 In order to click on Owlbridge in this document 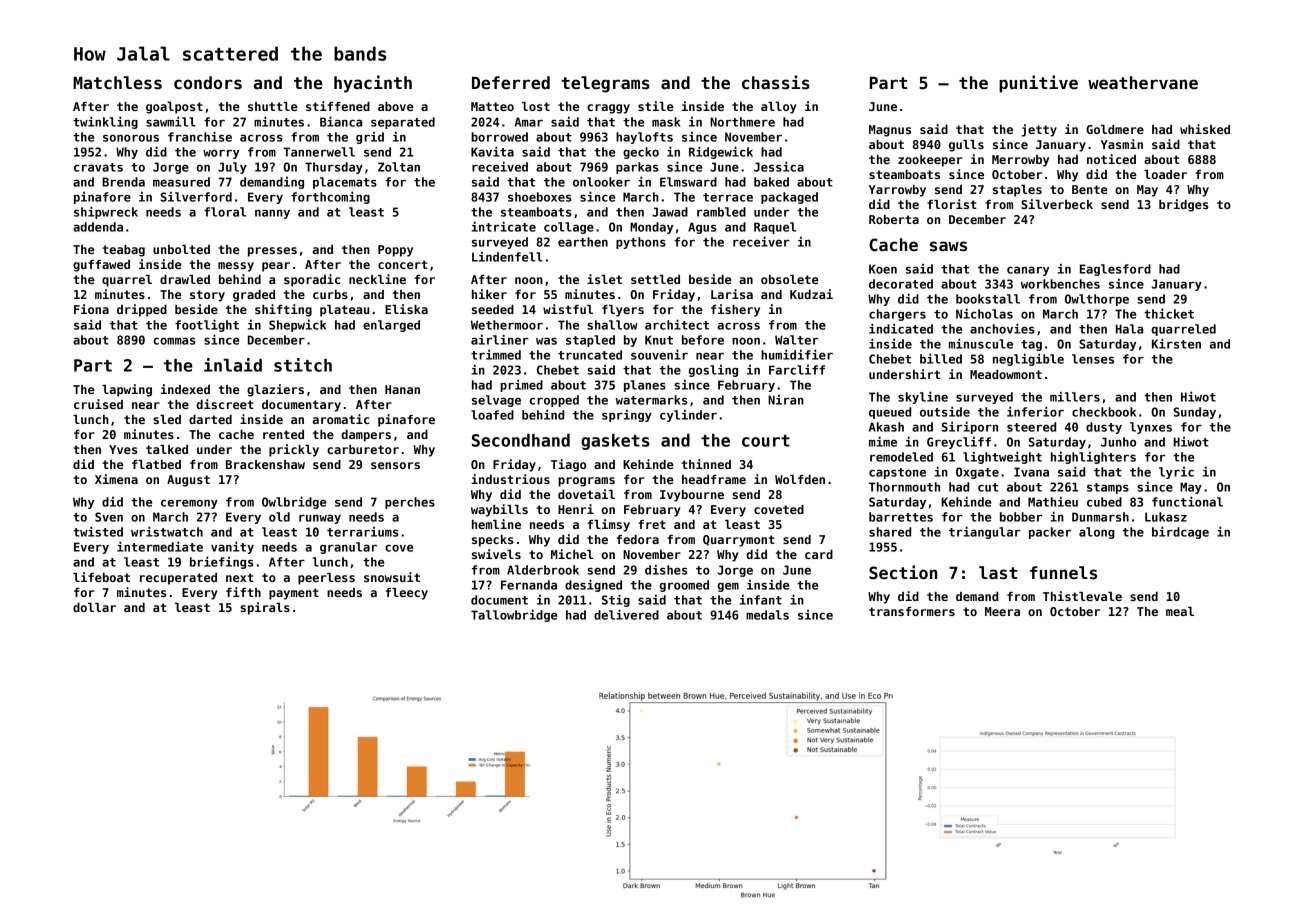, I will do `click(294, 502)`.
